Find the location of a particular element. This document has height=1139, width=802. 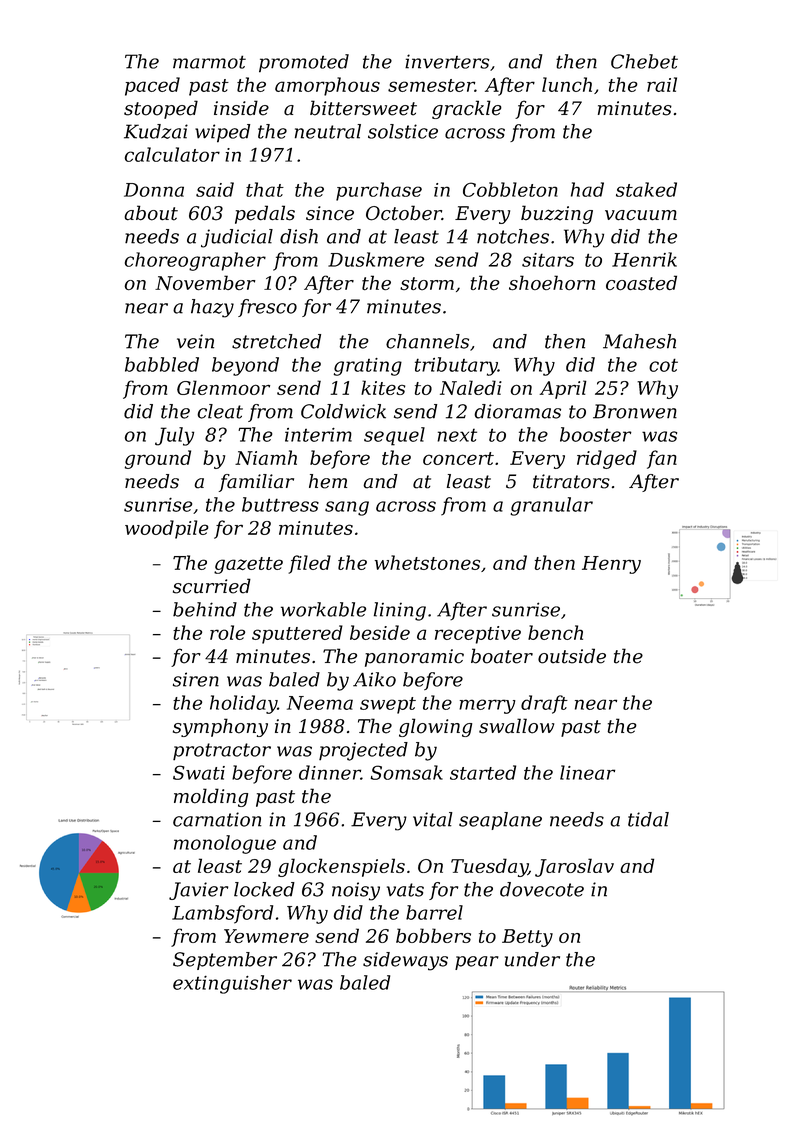

said is located at coordinates (215, 189).
